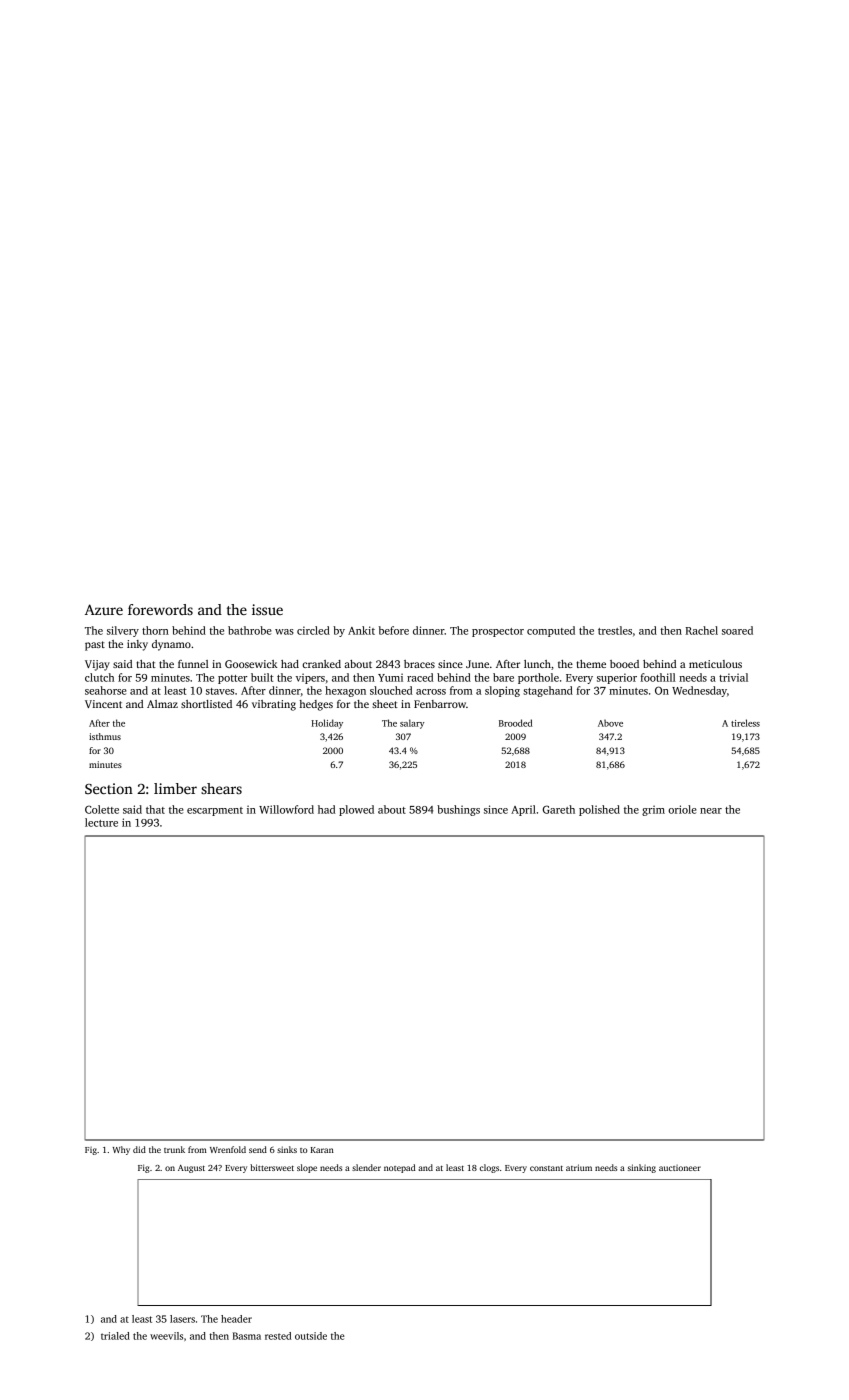  I want to click on Why, so click(121, 1150).
